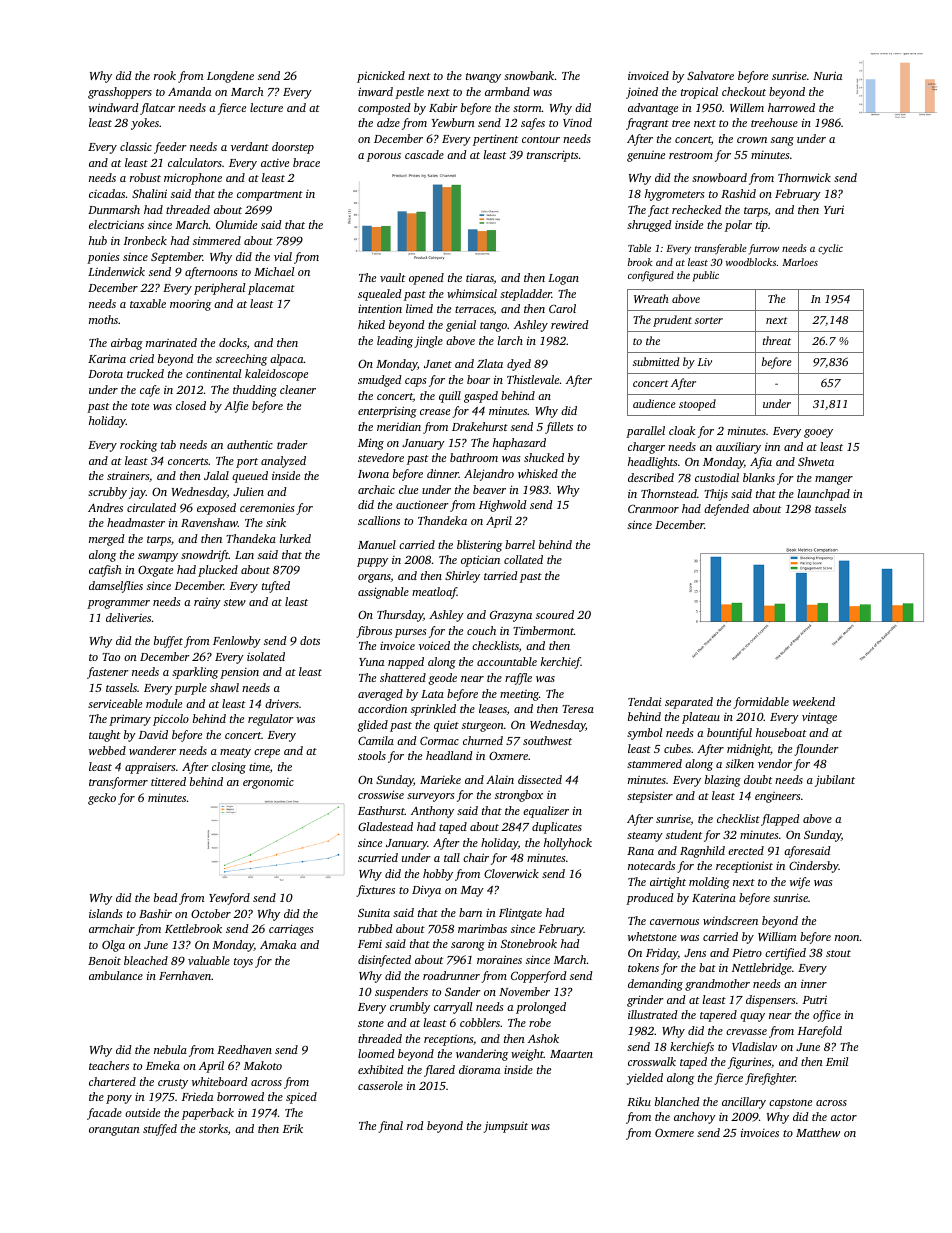 This page has width=952, height=1233. I want to click on haphazard, so click(519, 444).
